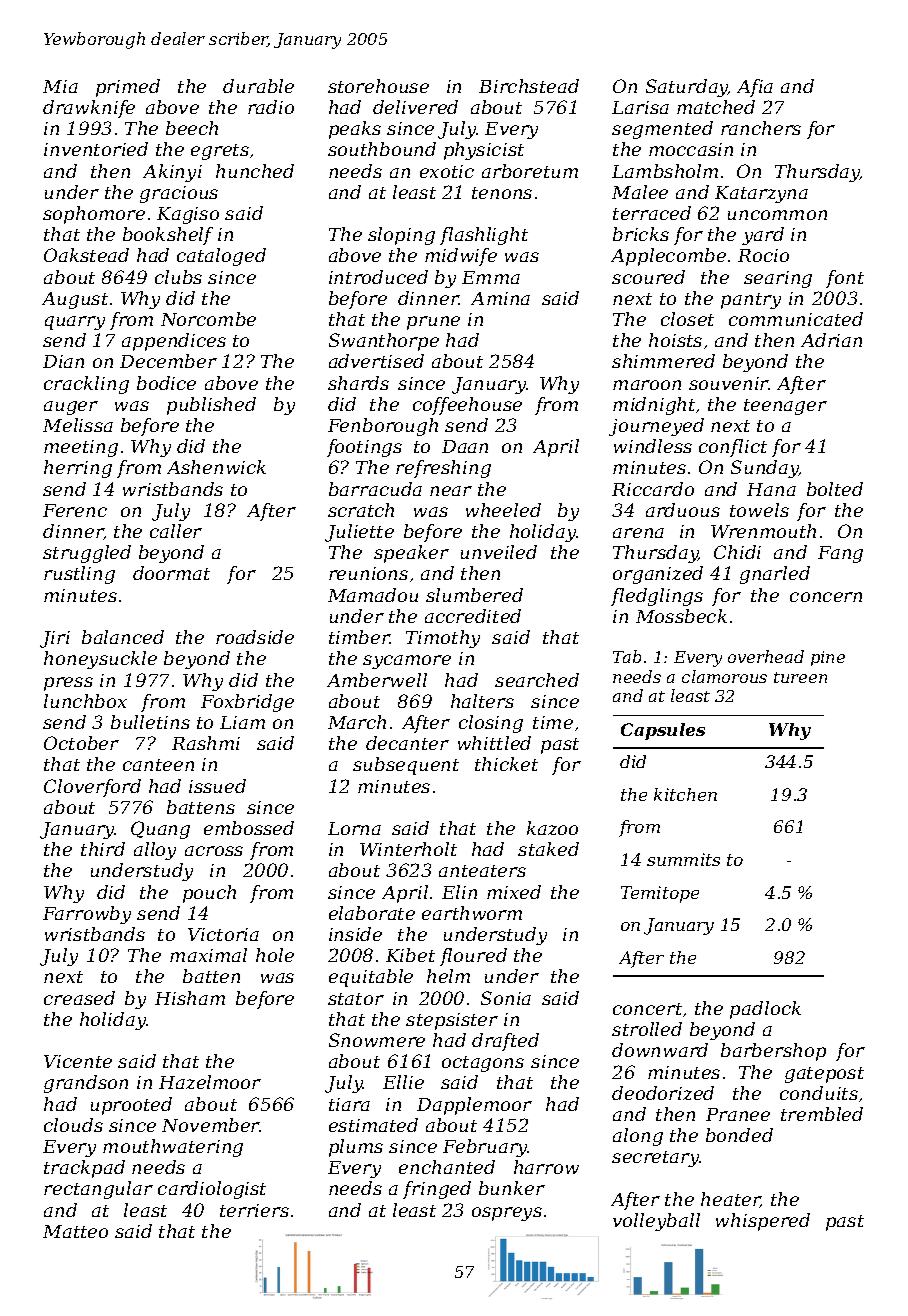  What do you see at coordinates (178, 277) in the screenshot?
I see `clubs` at bounding box center [178, 277].
